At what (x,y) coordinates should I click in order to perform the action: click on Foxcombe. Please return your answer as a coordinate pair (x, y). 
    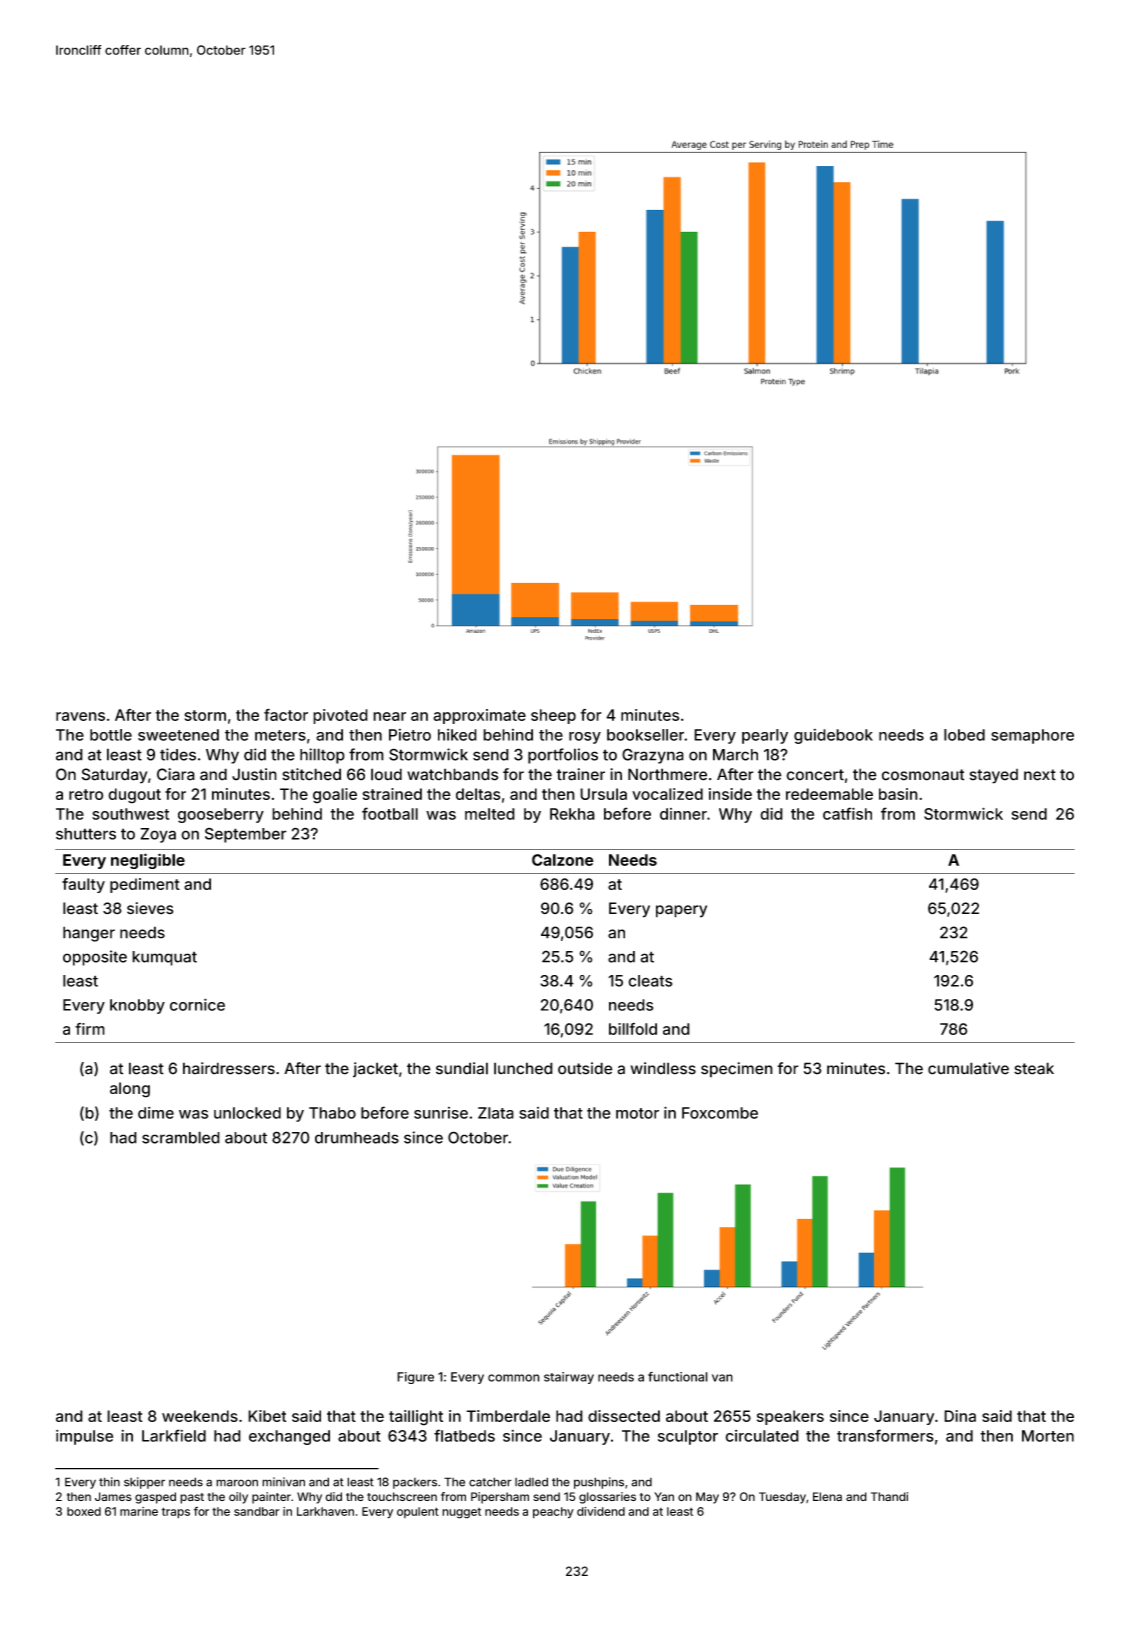
    Looking at the image, I should click on (720, 1113).
